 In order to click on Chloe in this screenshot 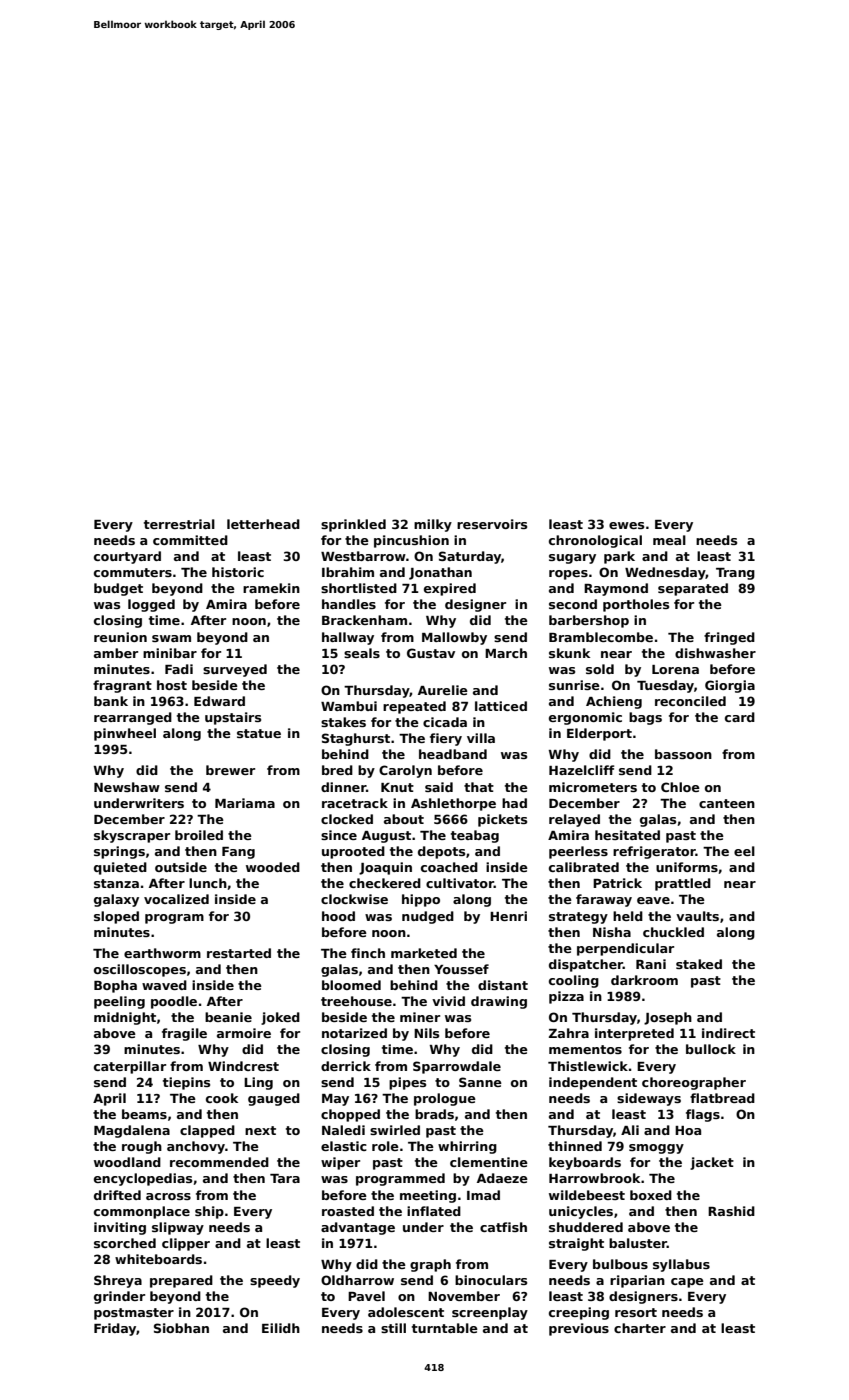, I will do `click(680, 787)`.
